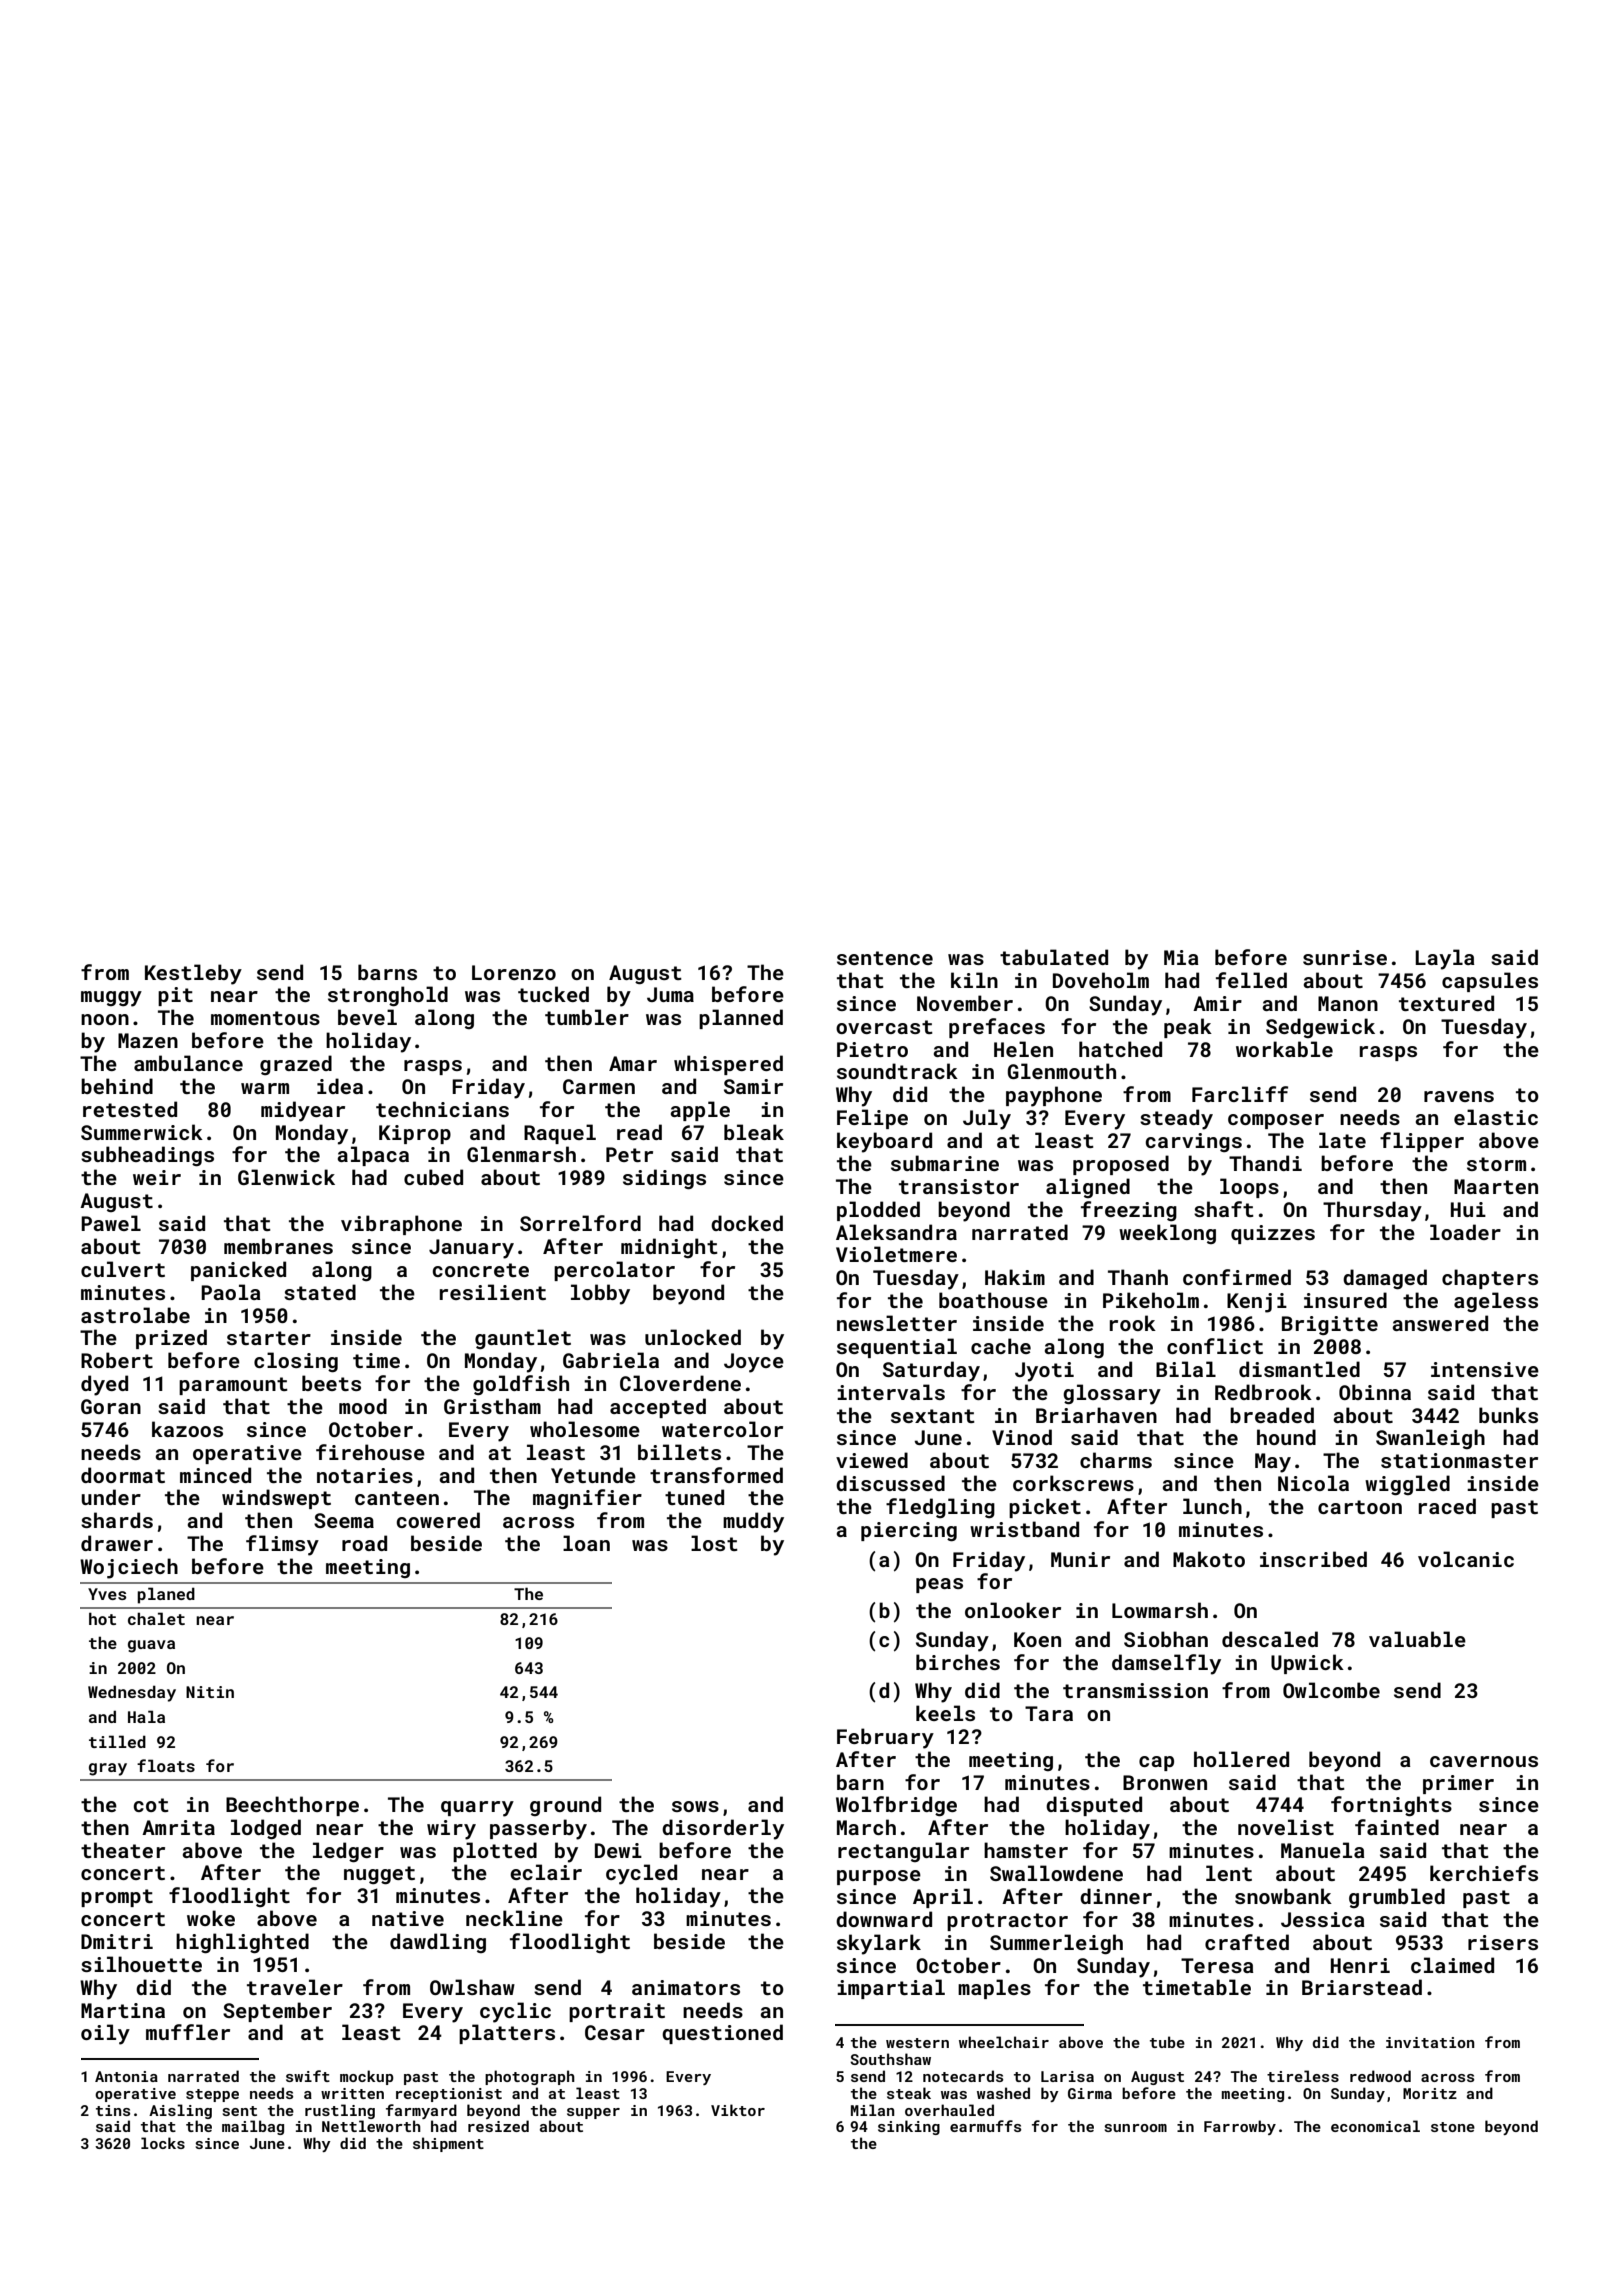 Image resolution: width=1620 pixels, height=2292 pixels. What do you see at coordinates (1345, 957) in the screenshot?
I see `sunrise` at bounding box center [1345, 957].
